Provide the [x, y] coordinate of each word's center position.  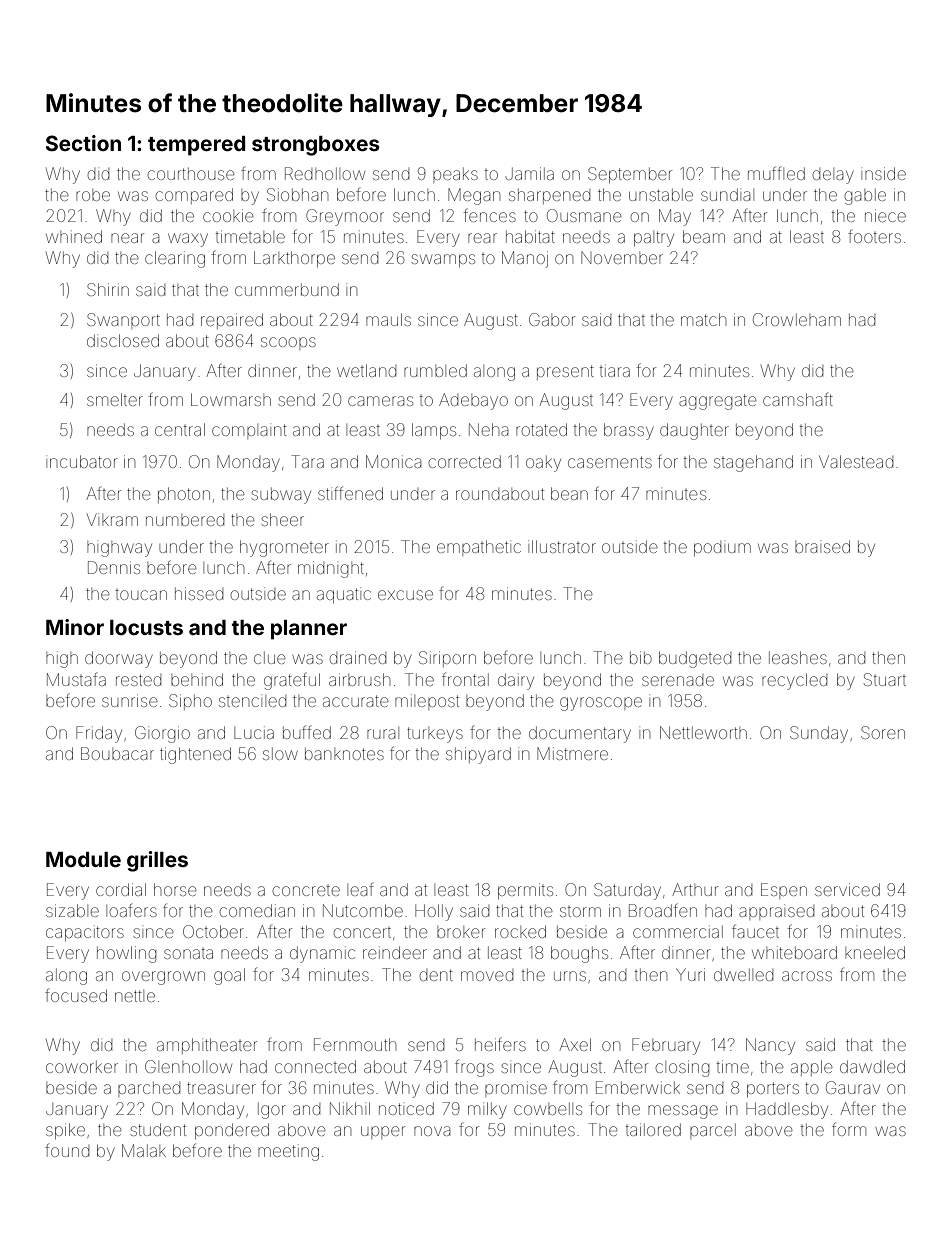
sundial [727, 194]
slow [280, 754]
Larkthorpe [294, 259]
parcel [713, 1131]
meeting [288, 1152]
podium [722, 548]
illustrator [562, 546]
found [67, 1150]
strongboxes [316, 146]
